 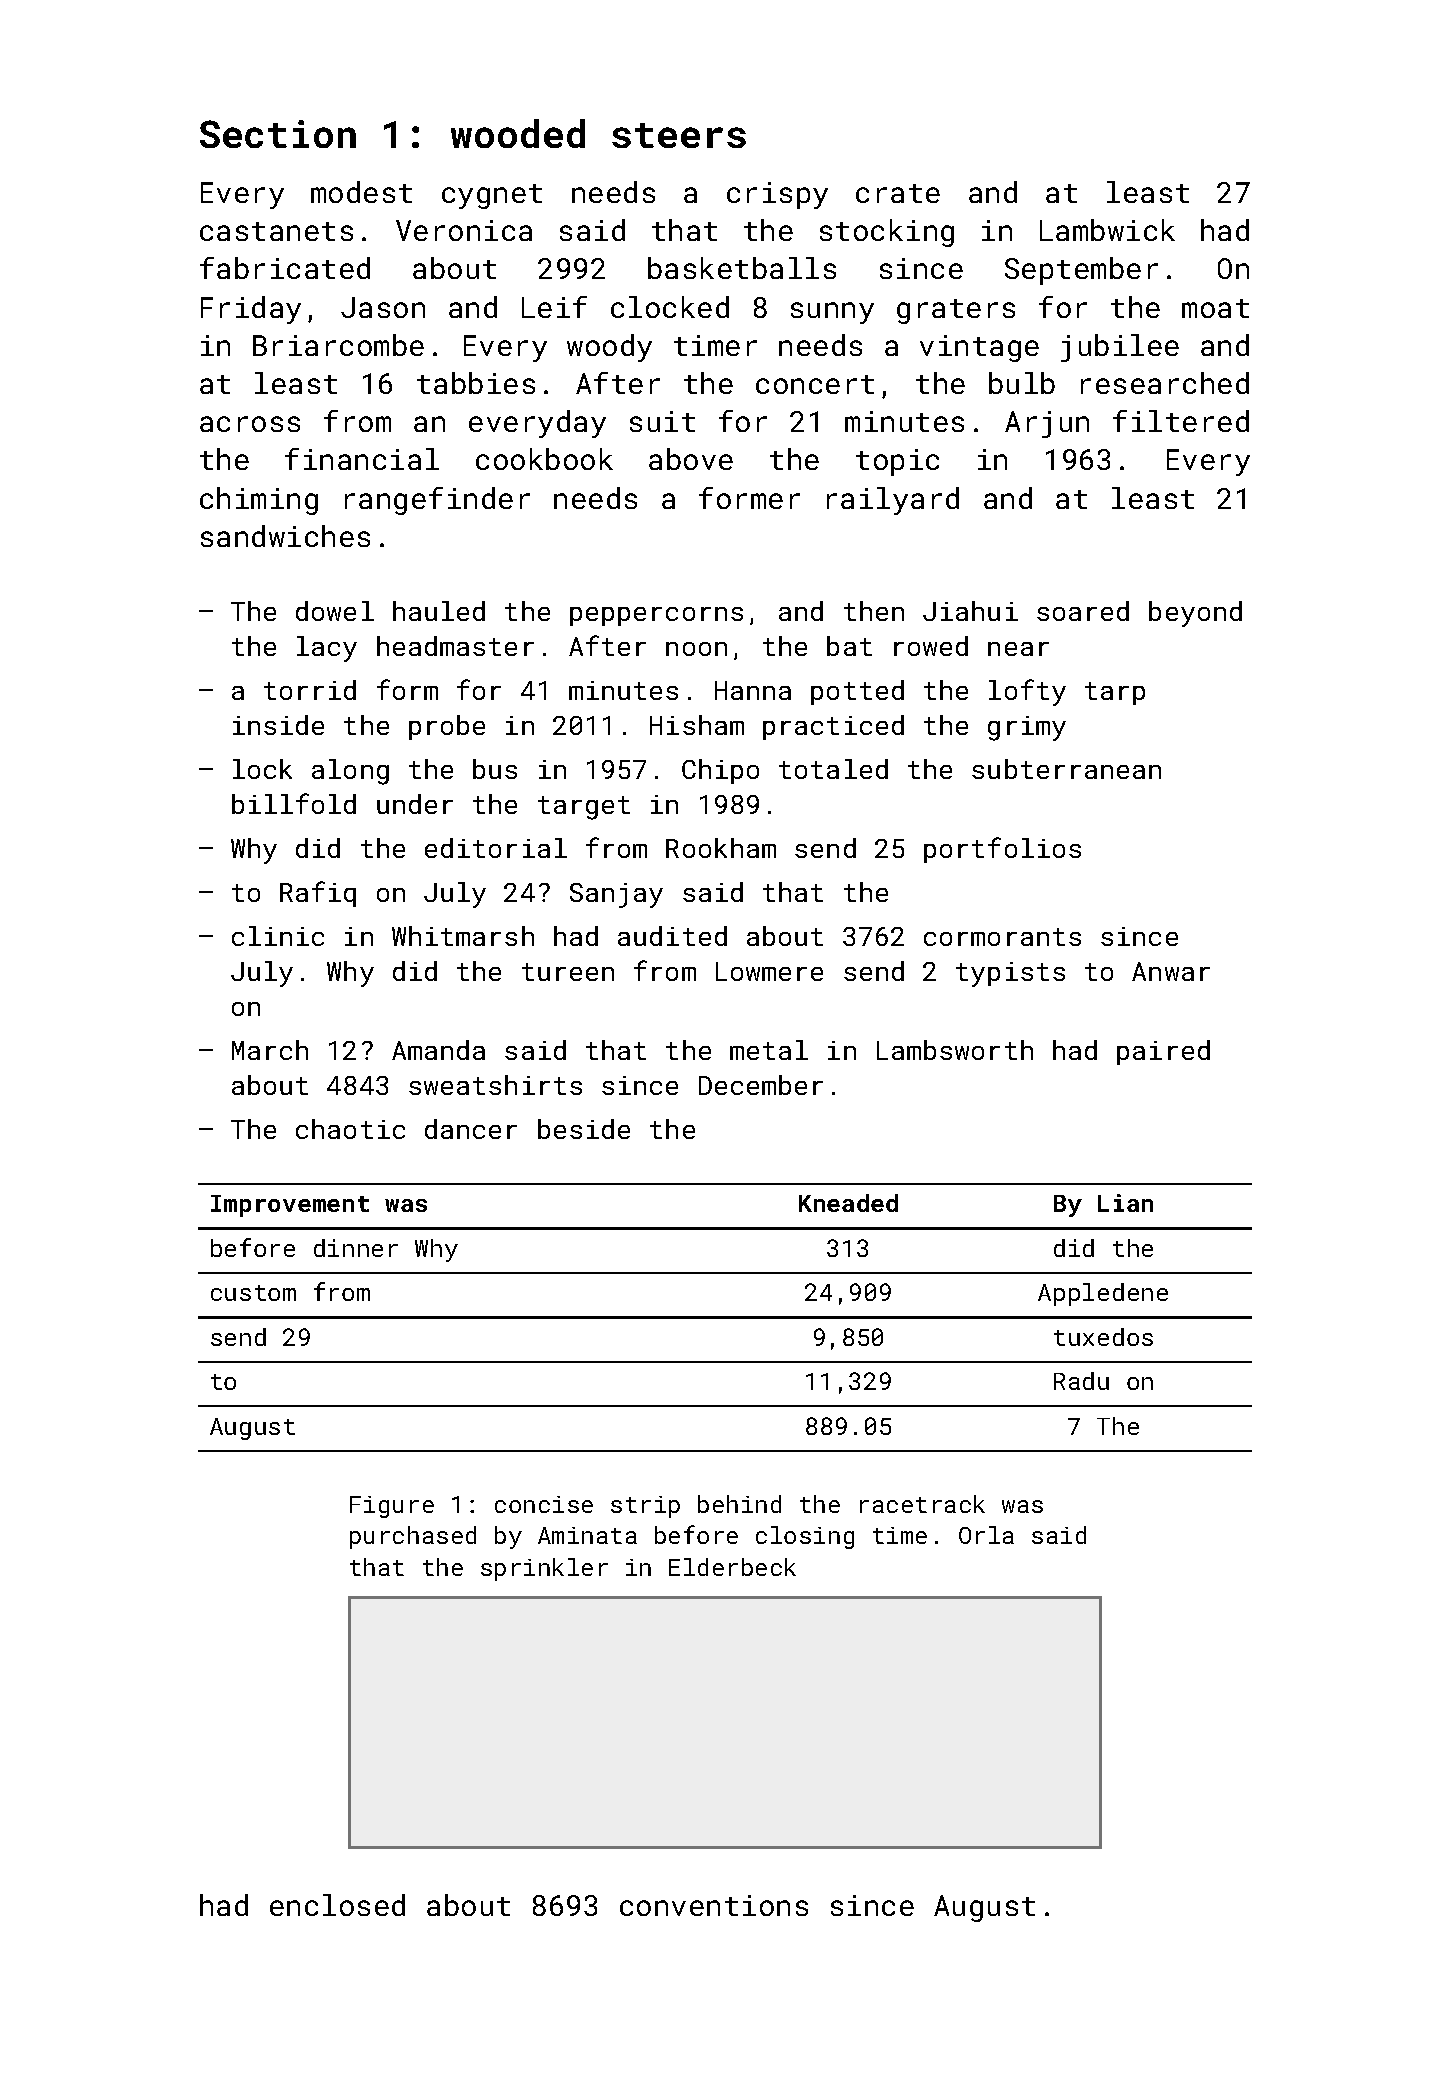 What do you see at coordinates (679, 135) in the screenshot?
I see `steers` at bounding box center [679, 135].
